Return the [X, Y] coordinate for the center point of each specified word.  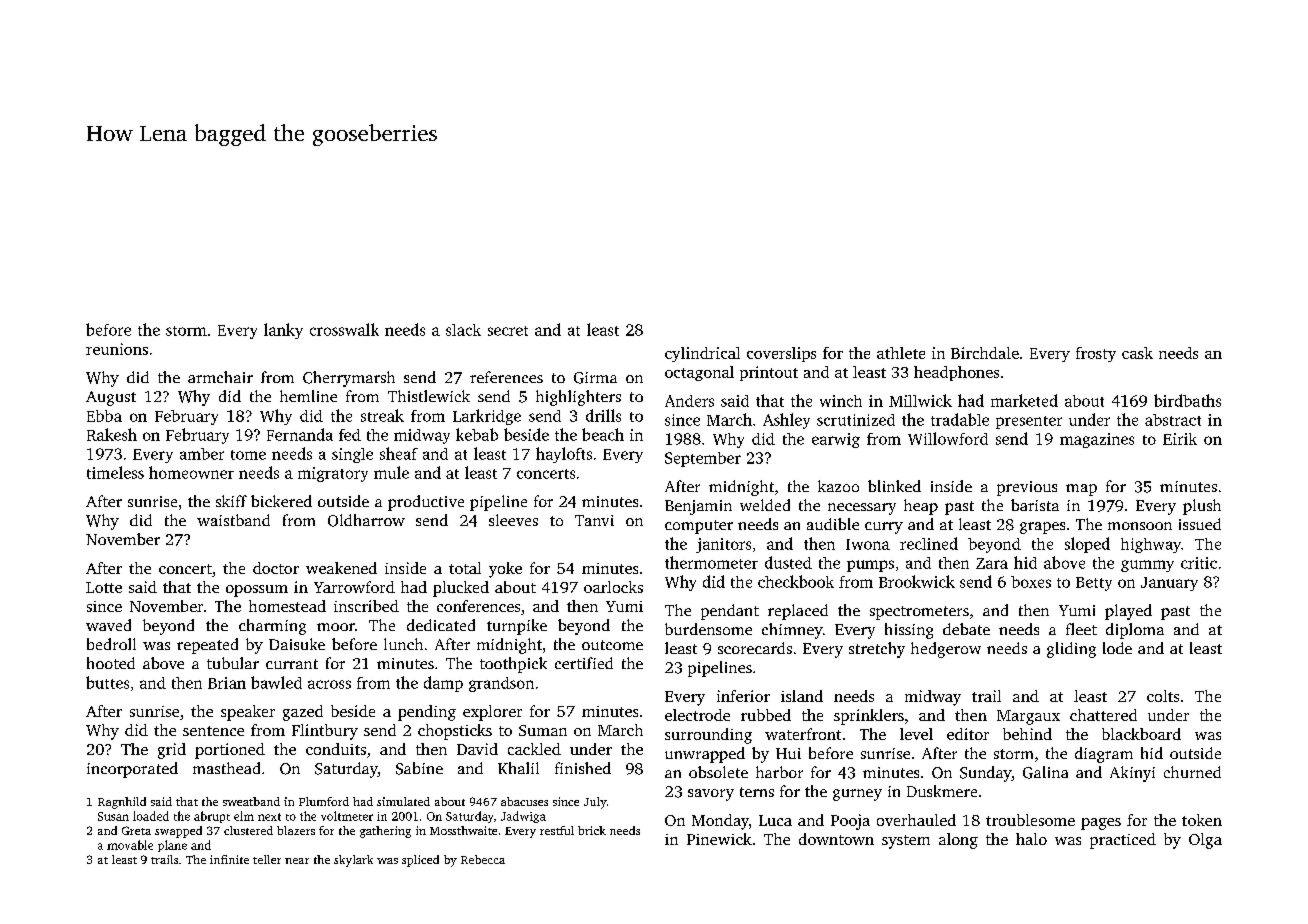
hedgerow [946, 650]
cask [1137, 353]
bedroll [111, 644]
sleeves [513, 520]
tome [248, 455]
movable [130, 845]
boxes [1031, 582]
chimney [792, 631]
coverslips [781, 354]
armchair [220, 377]
